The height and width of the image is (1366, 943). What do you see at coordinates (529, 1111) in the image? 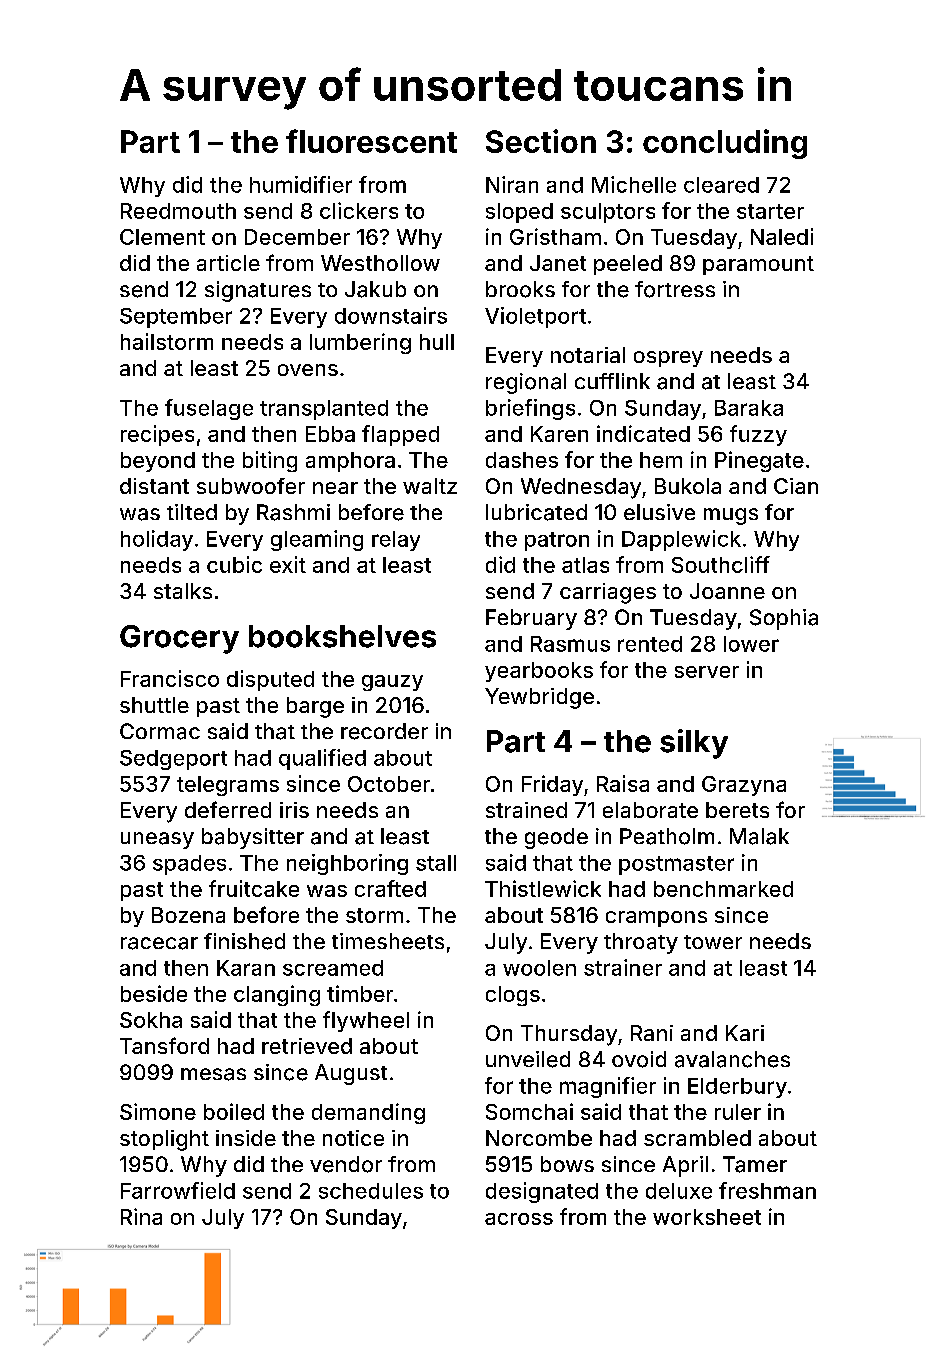
I see `Somchai` at bounding box center [529, 1111].
